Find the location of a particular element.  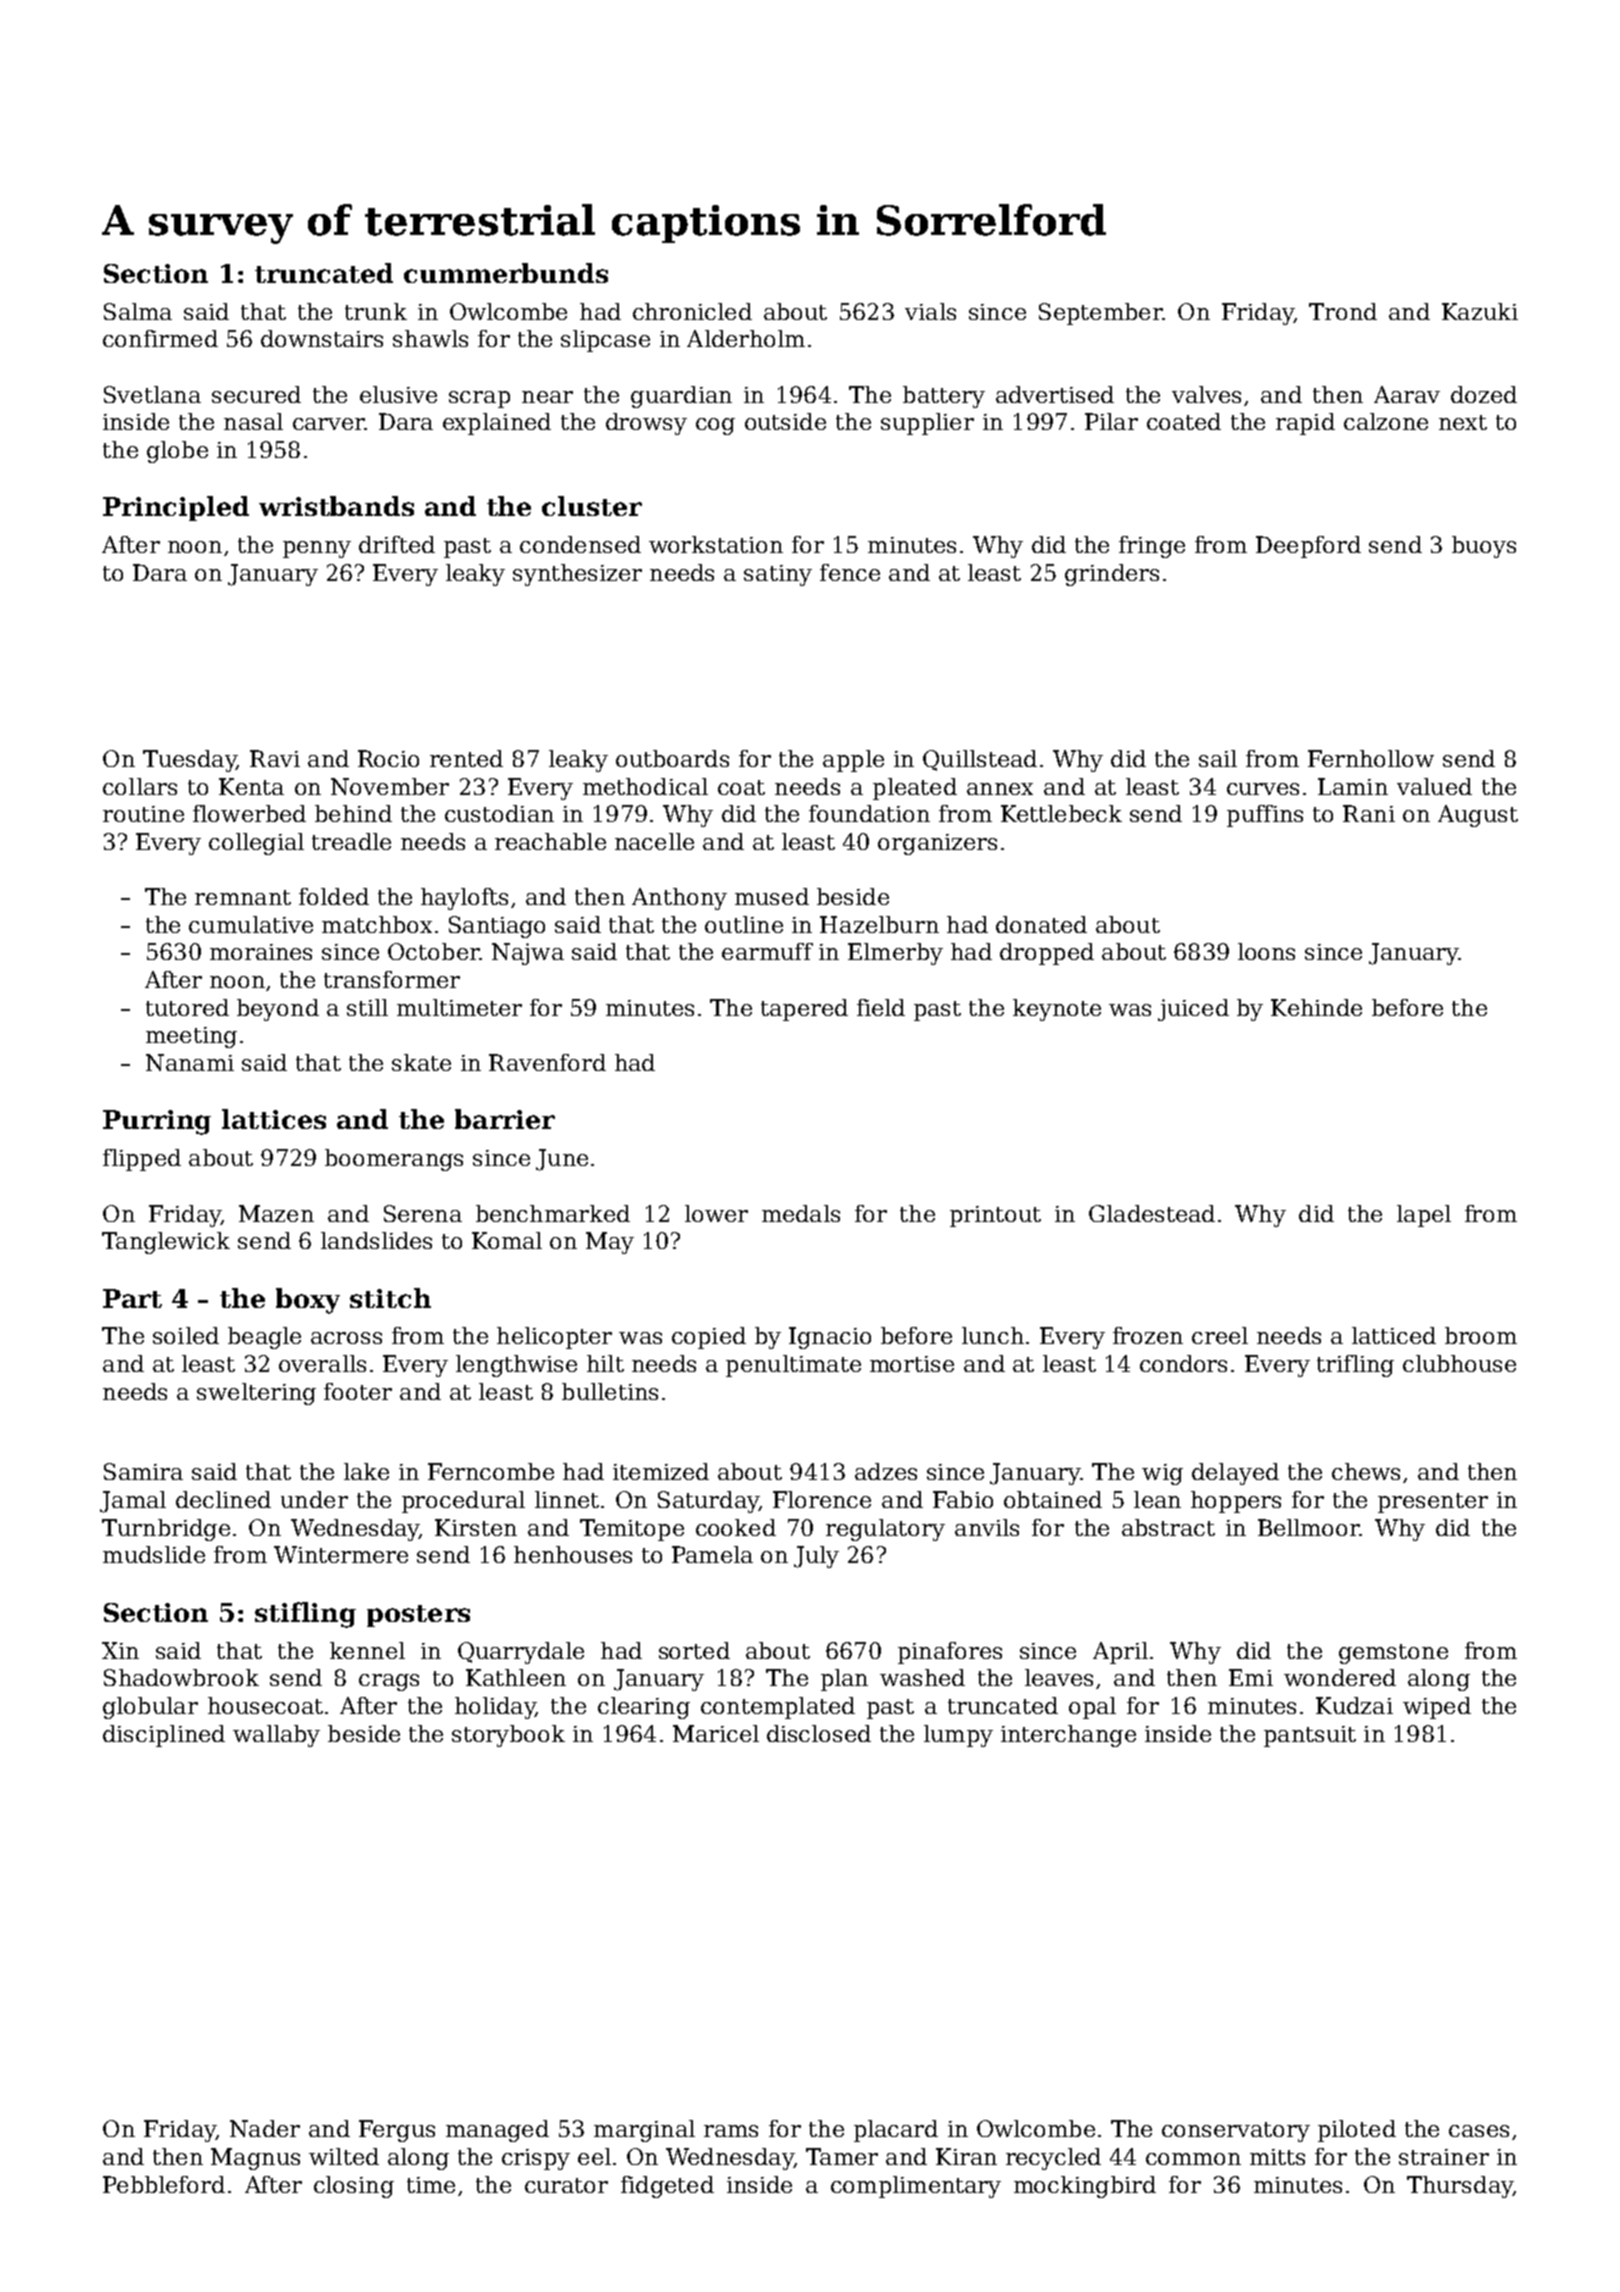

confirmed is located at coordinates (160, 338).
